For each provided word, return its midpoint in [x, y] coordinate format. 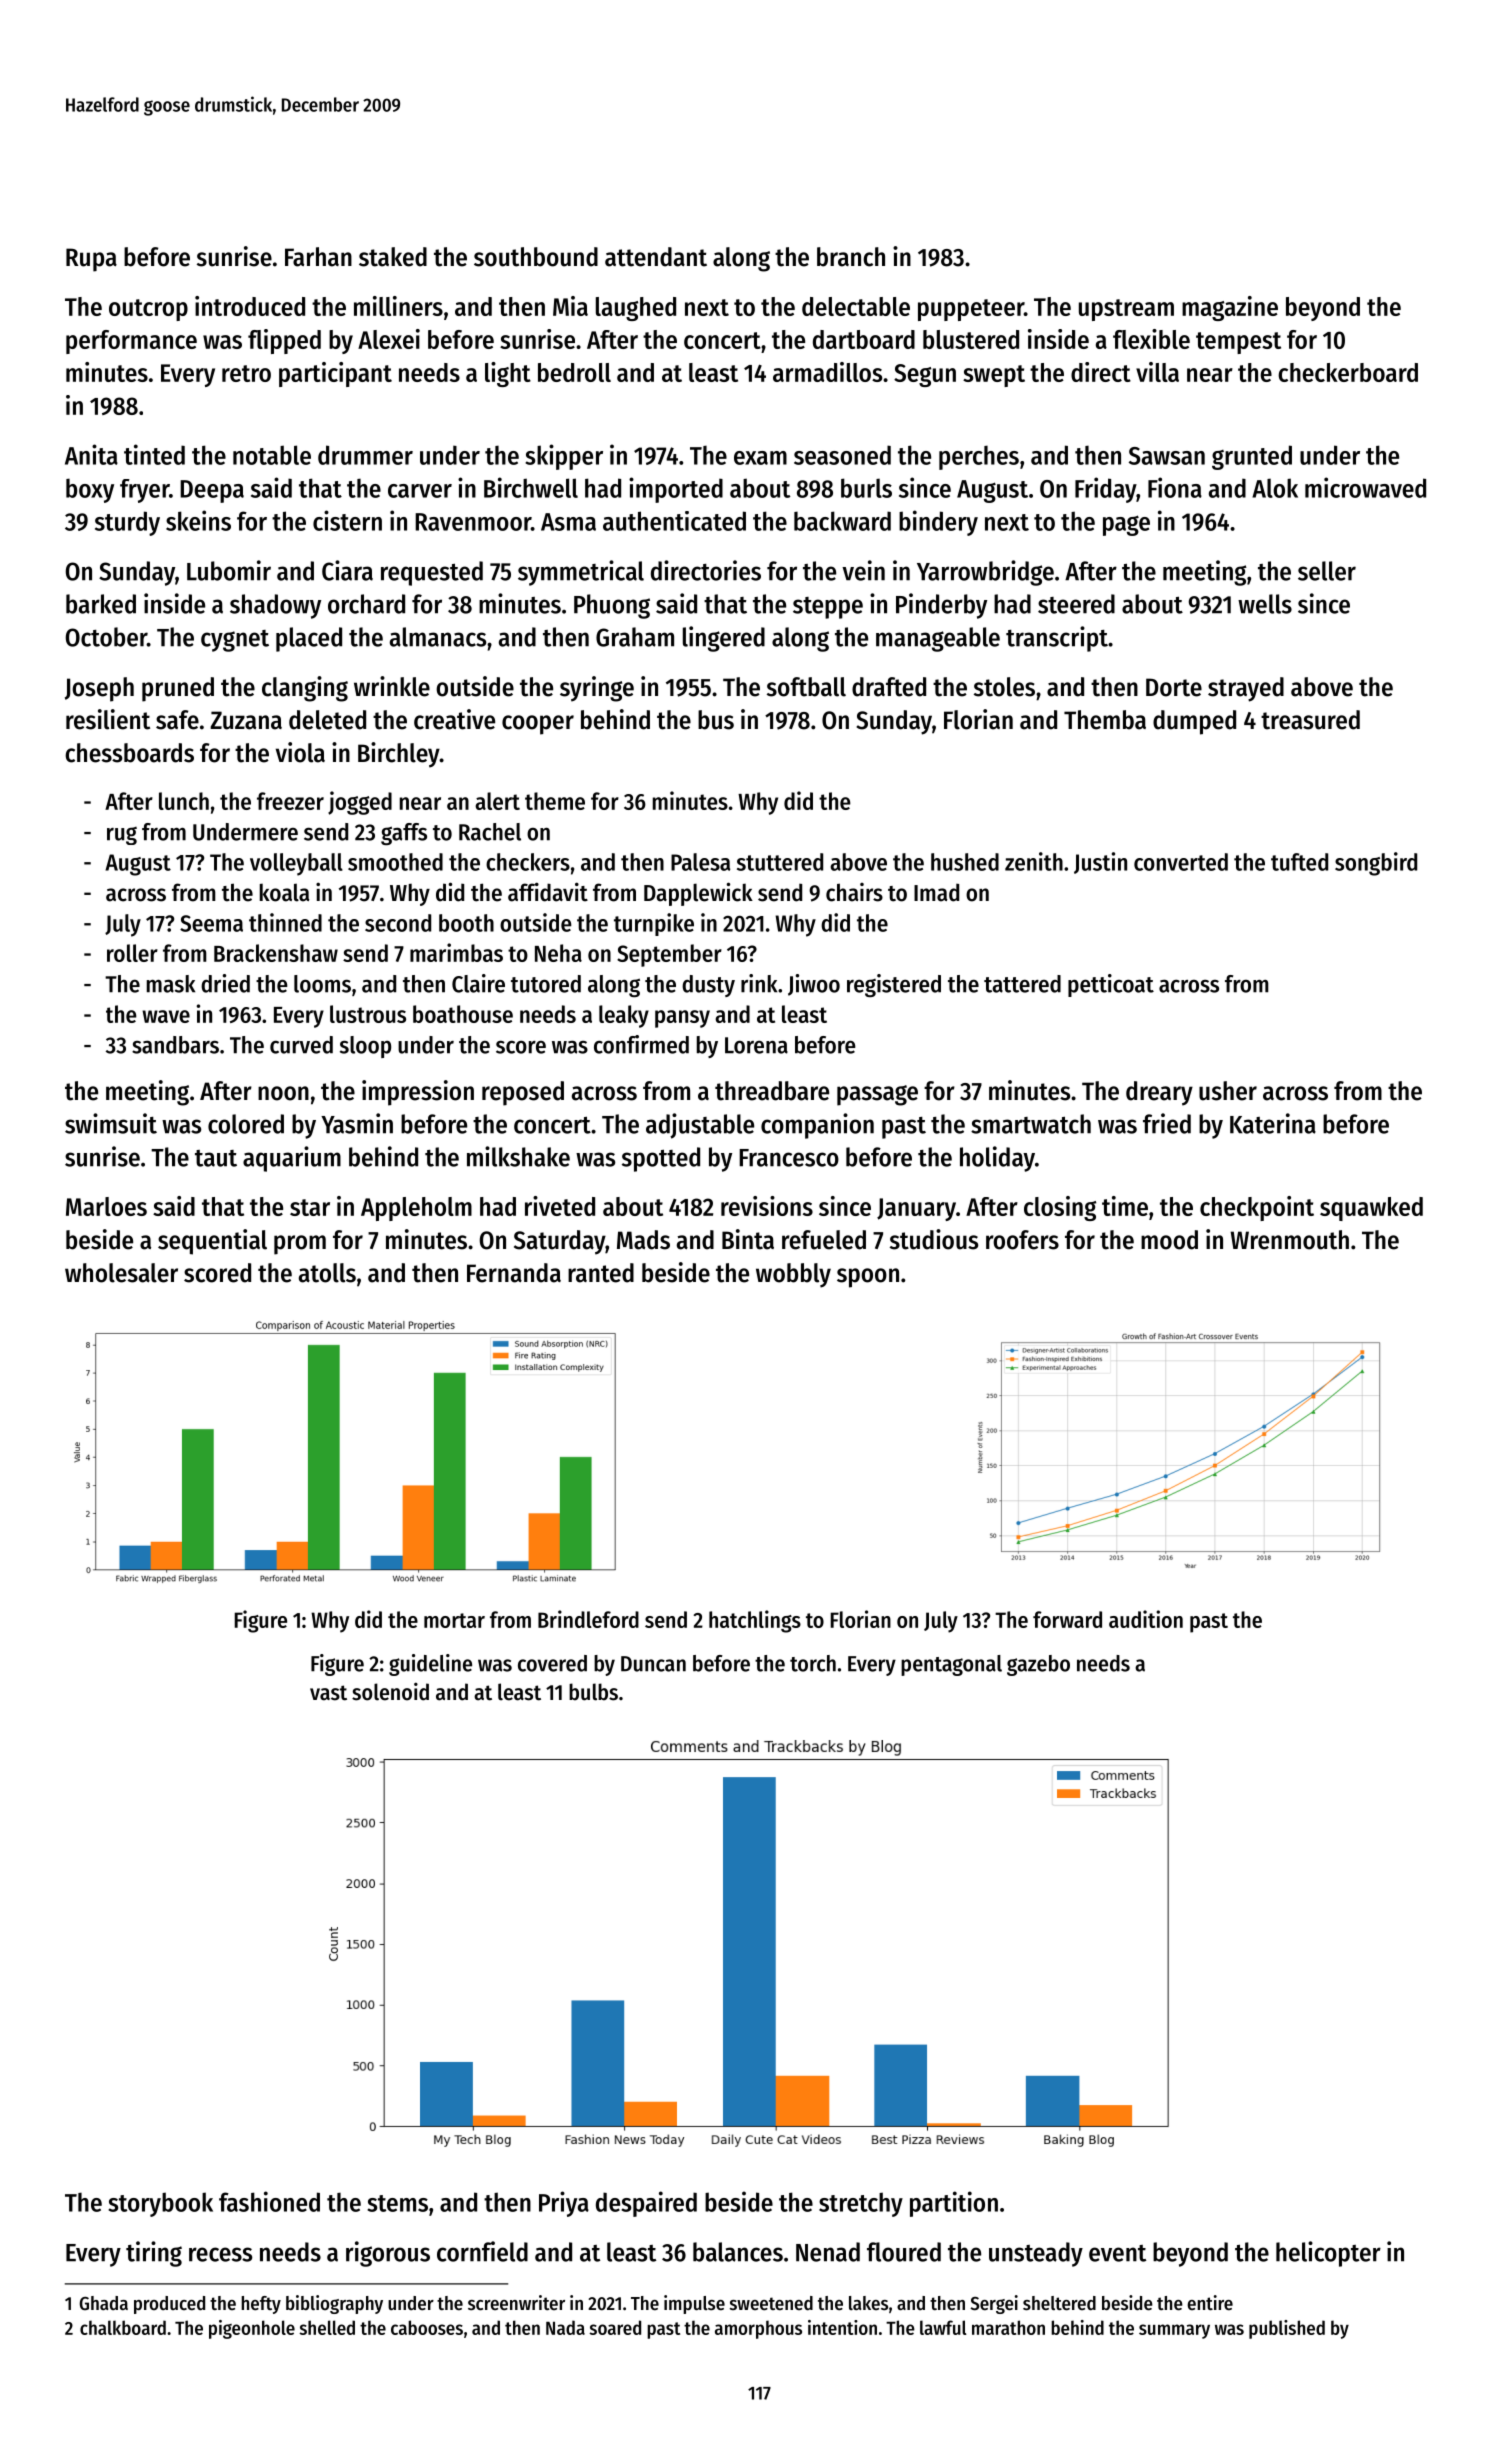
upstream [1126, 310]
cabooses [427, 2327]
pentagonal [951, 1665]
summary [1174, 2331]
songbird [1376, 864]
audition [1146, 1619]
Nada [565, 2327]
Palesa [700, 862]
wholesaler [121, 1273]
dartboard [864, 339]
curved [301, 1045]
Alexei [389, 339]
